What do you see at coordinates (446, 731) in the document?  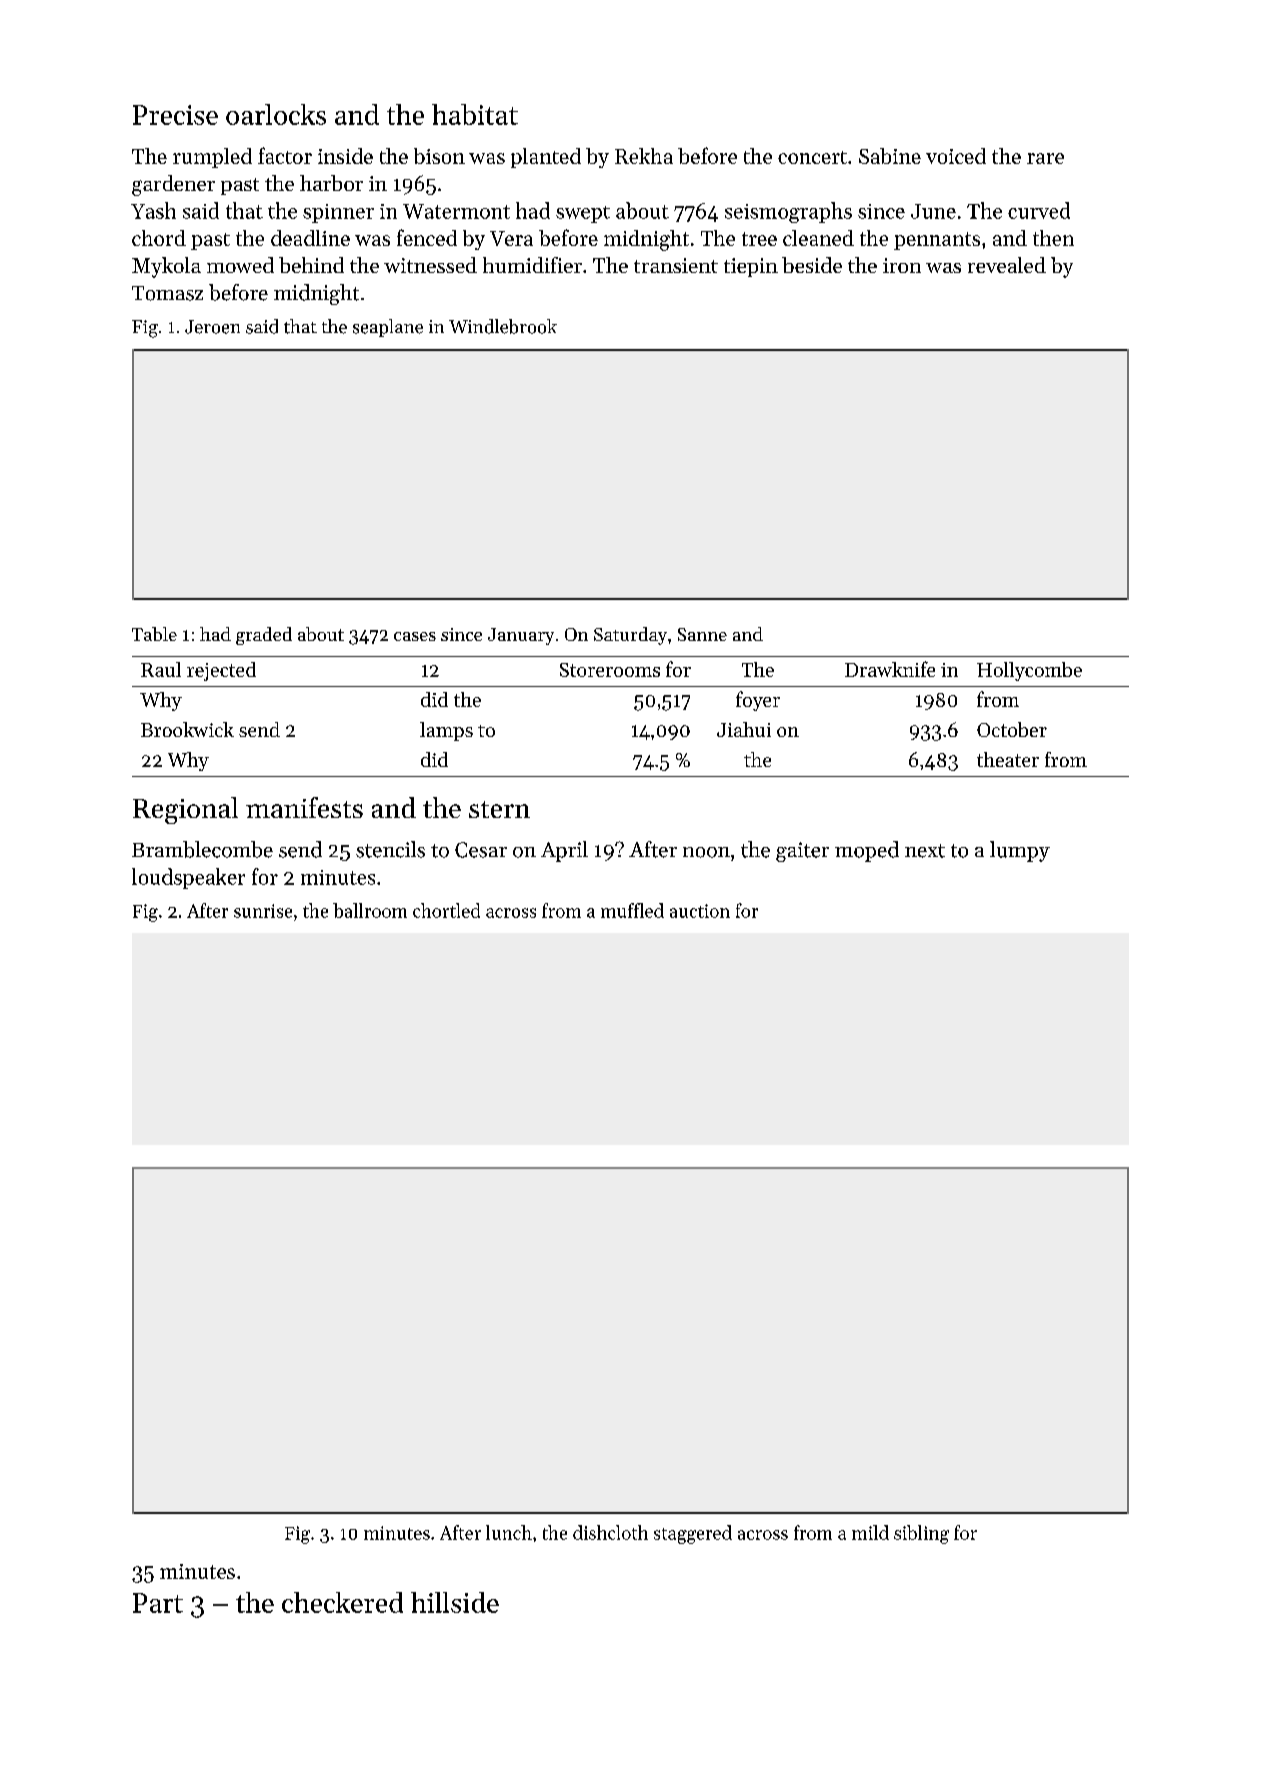 I see `lamps` at bounding box center [446, 731].
